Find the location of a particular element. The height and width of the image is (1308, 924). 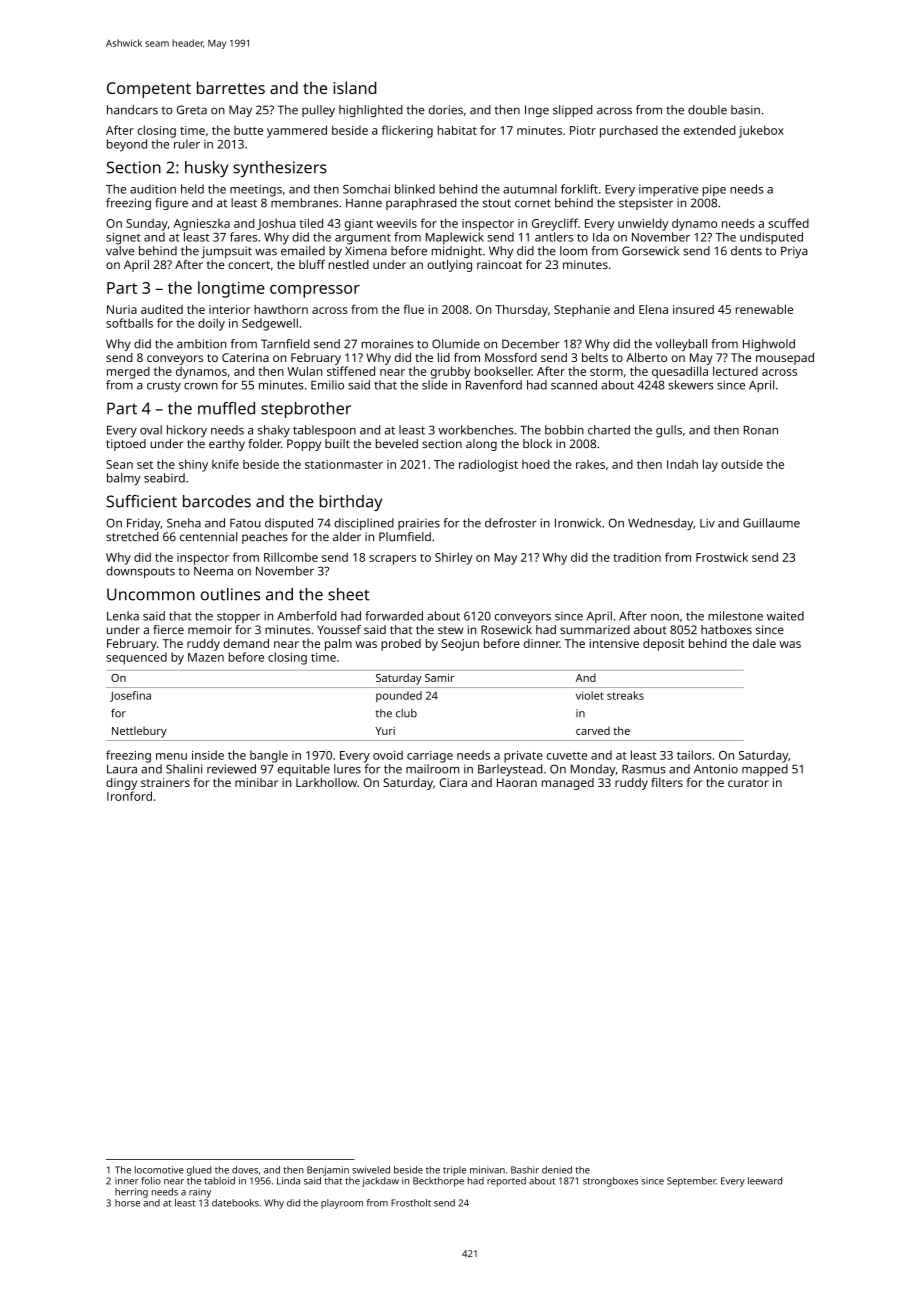

horse is located at coordinates (127, 1203).
